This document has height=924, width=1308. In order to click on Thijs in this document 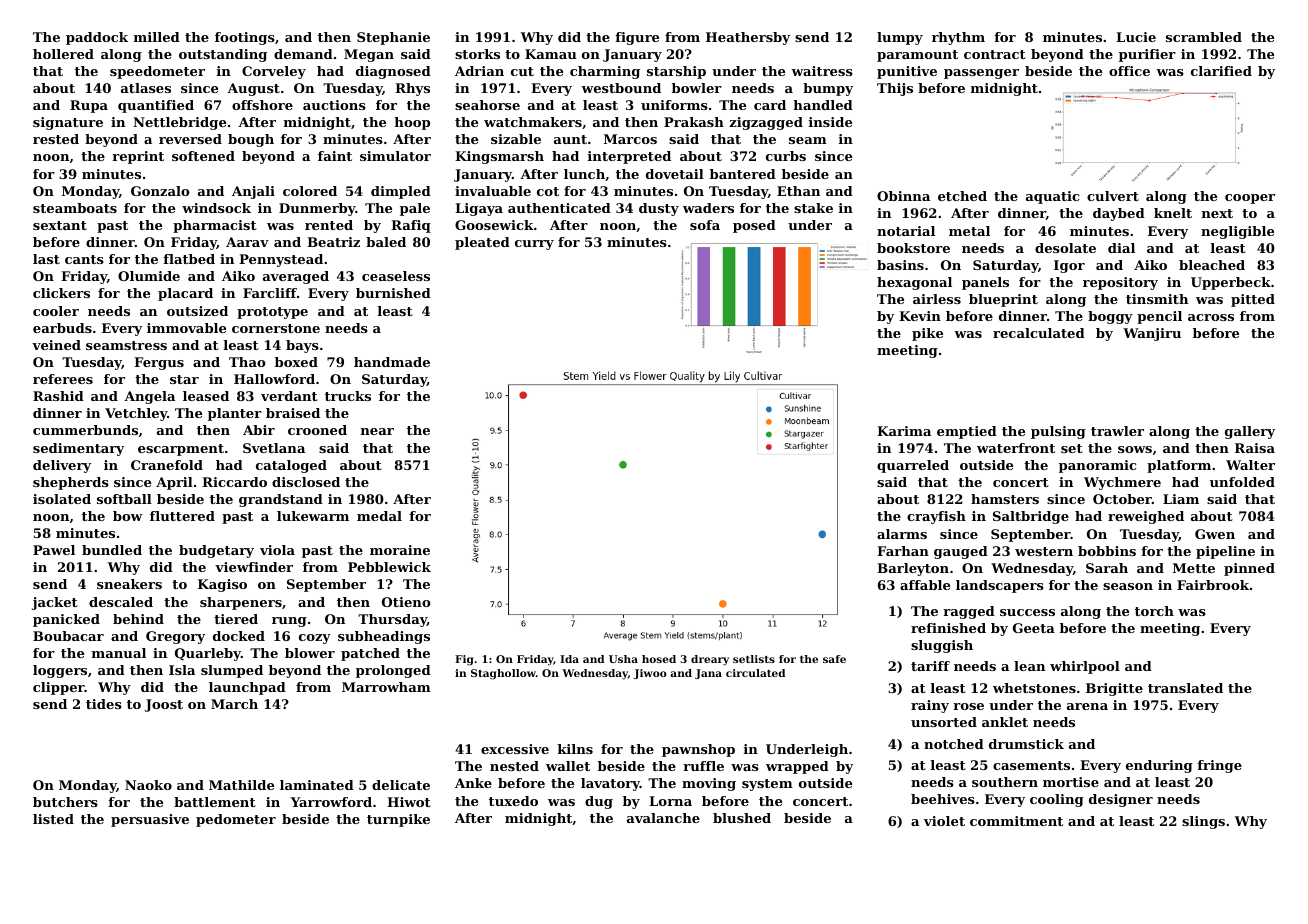, I will do `click(895, 89)`.
